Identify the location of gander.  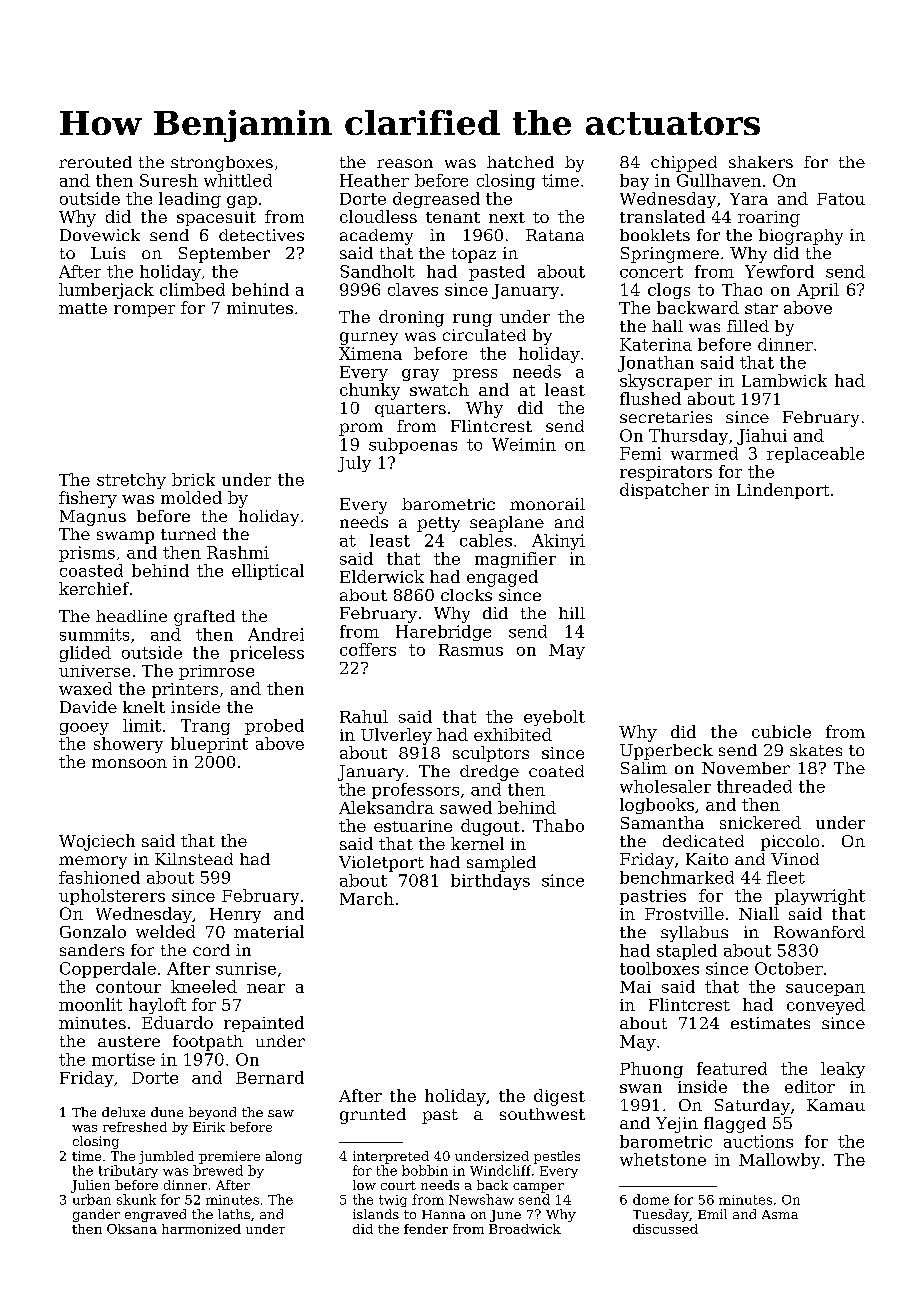
(96, 1215).
